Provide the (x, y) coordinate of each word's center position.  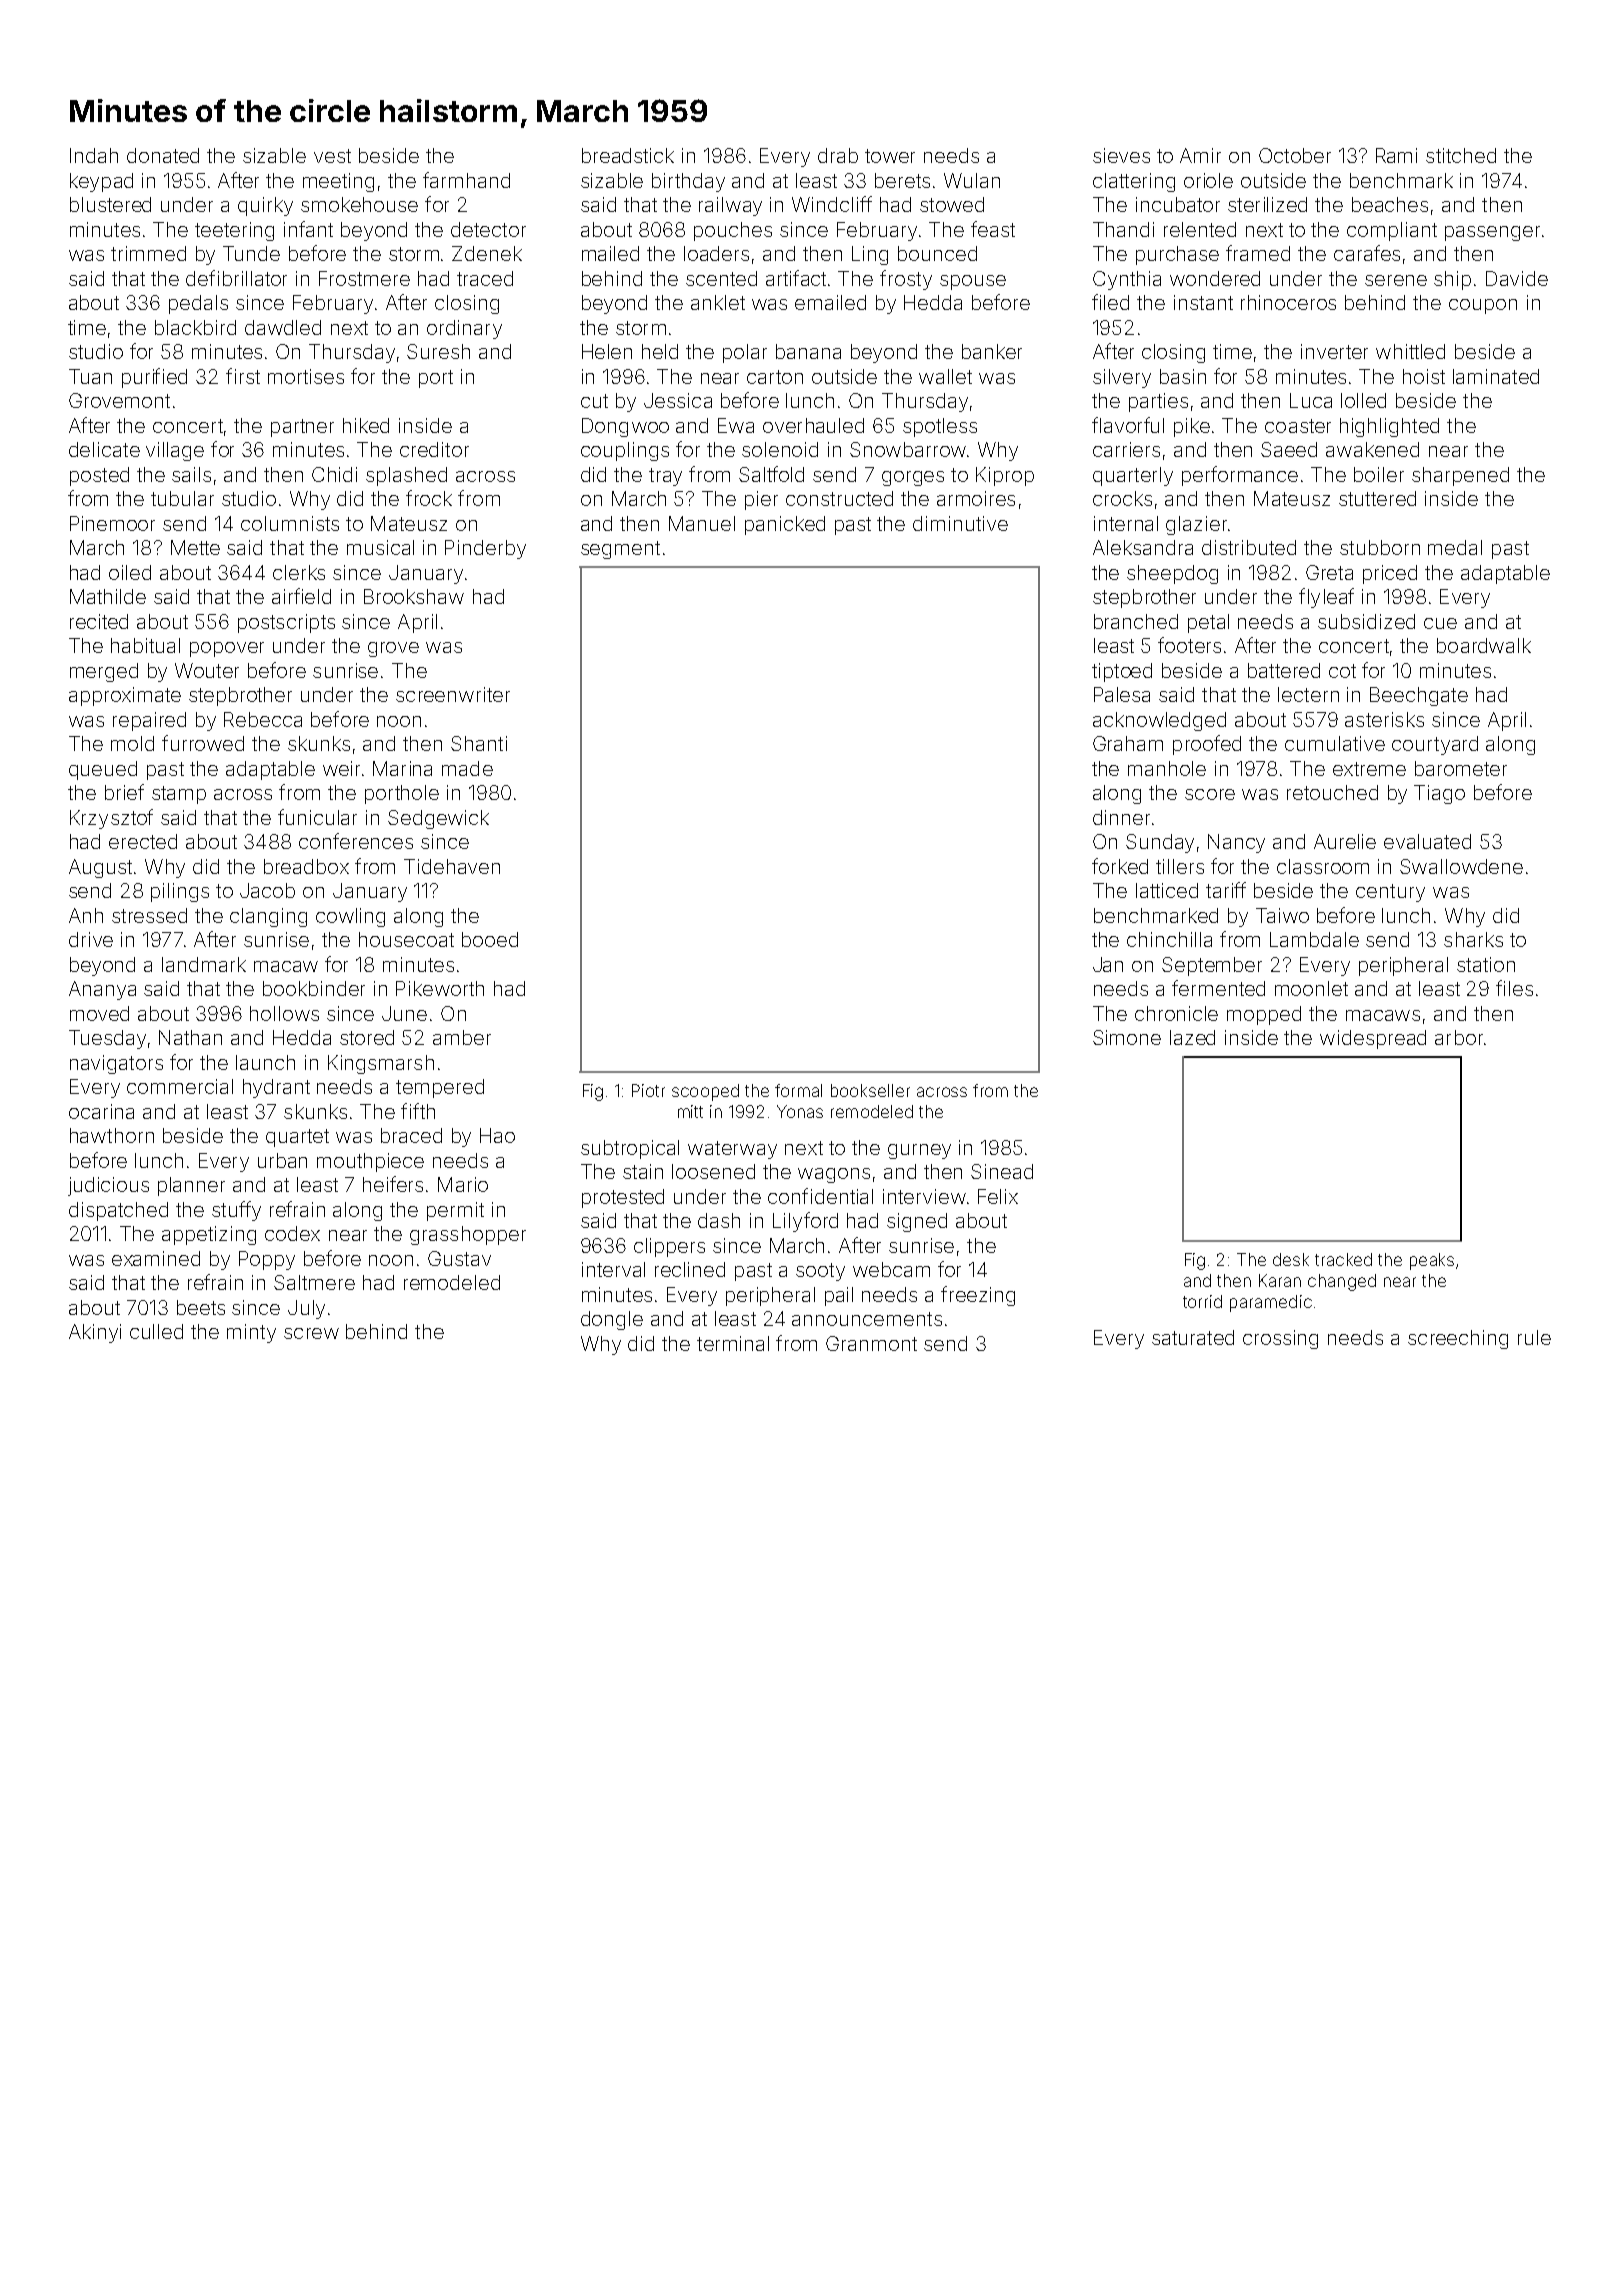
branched (1136, 621)
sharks (1473, 939)
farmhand (466, 180)
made (467, 768)
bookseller (870, 1090)
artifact (796, 278)
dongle (612, 1320)
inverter (1334, 351)
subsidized (1366, 621)
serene (1396, 280)
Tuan (90, 376)
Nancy (1236, 843)
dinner (1121, 817)
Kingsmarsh (381, 1064)
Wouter (207, 670)
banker (992, 351)
